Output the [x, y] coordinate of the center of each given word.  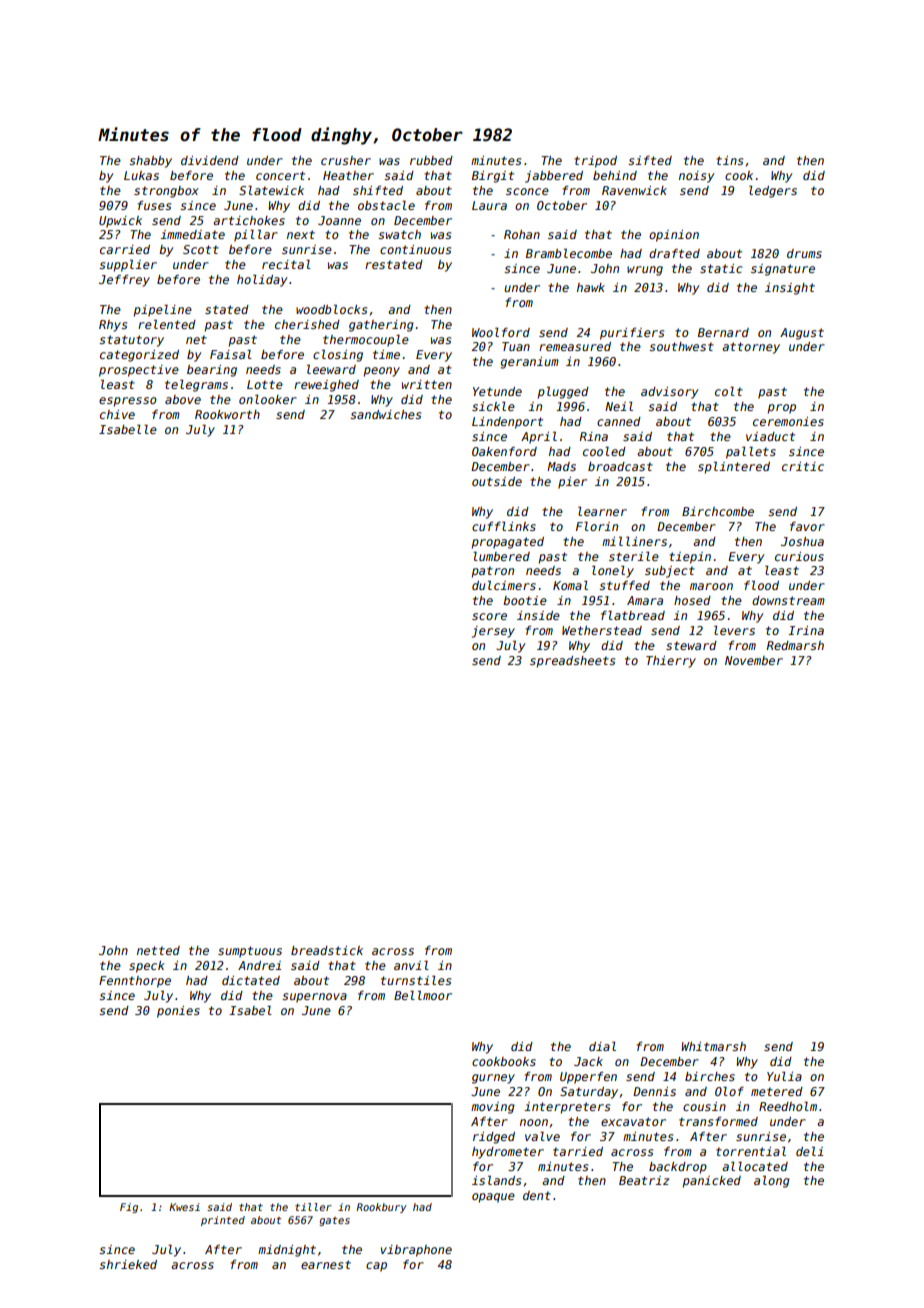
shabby [150, 162]
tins [729, 160]
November [754, 660]
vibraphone [416, 1251]
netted [158, 950]
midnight [287, 1251]
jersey [493, 632]
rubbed [431, 160]
